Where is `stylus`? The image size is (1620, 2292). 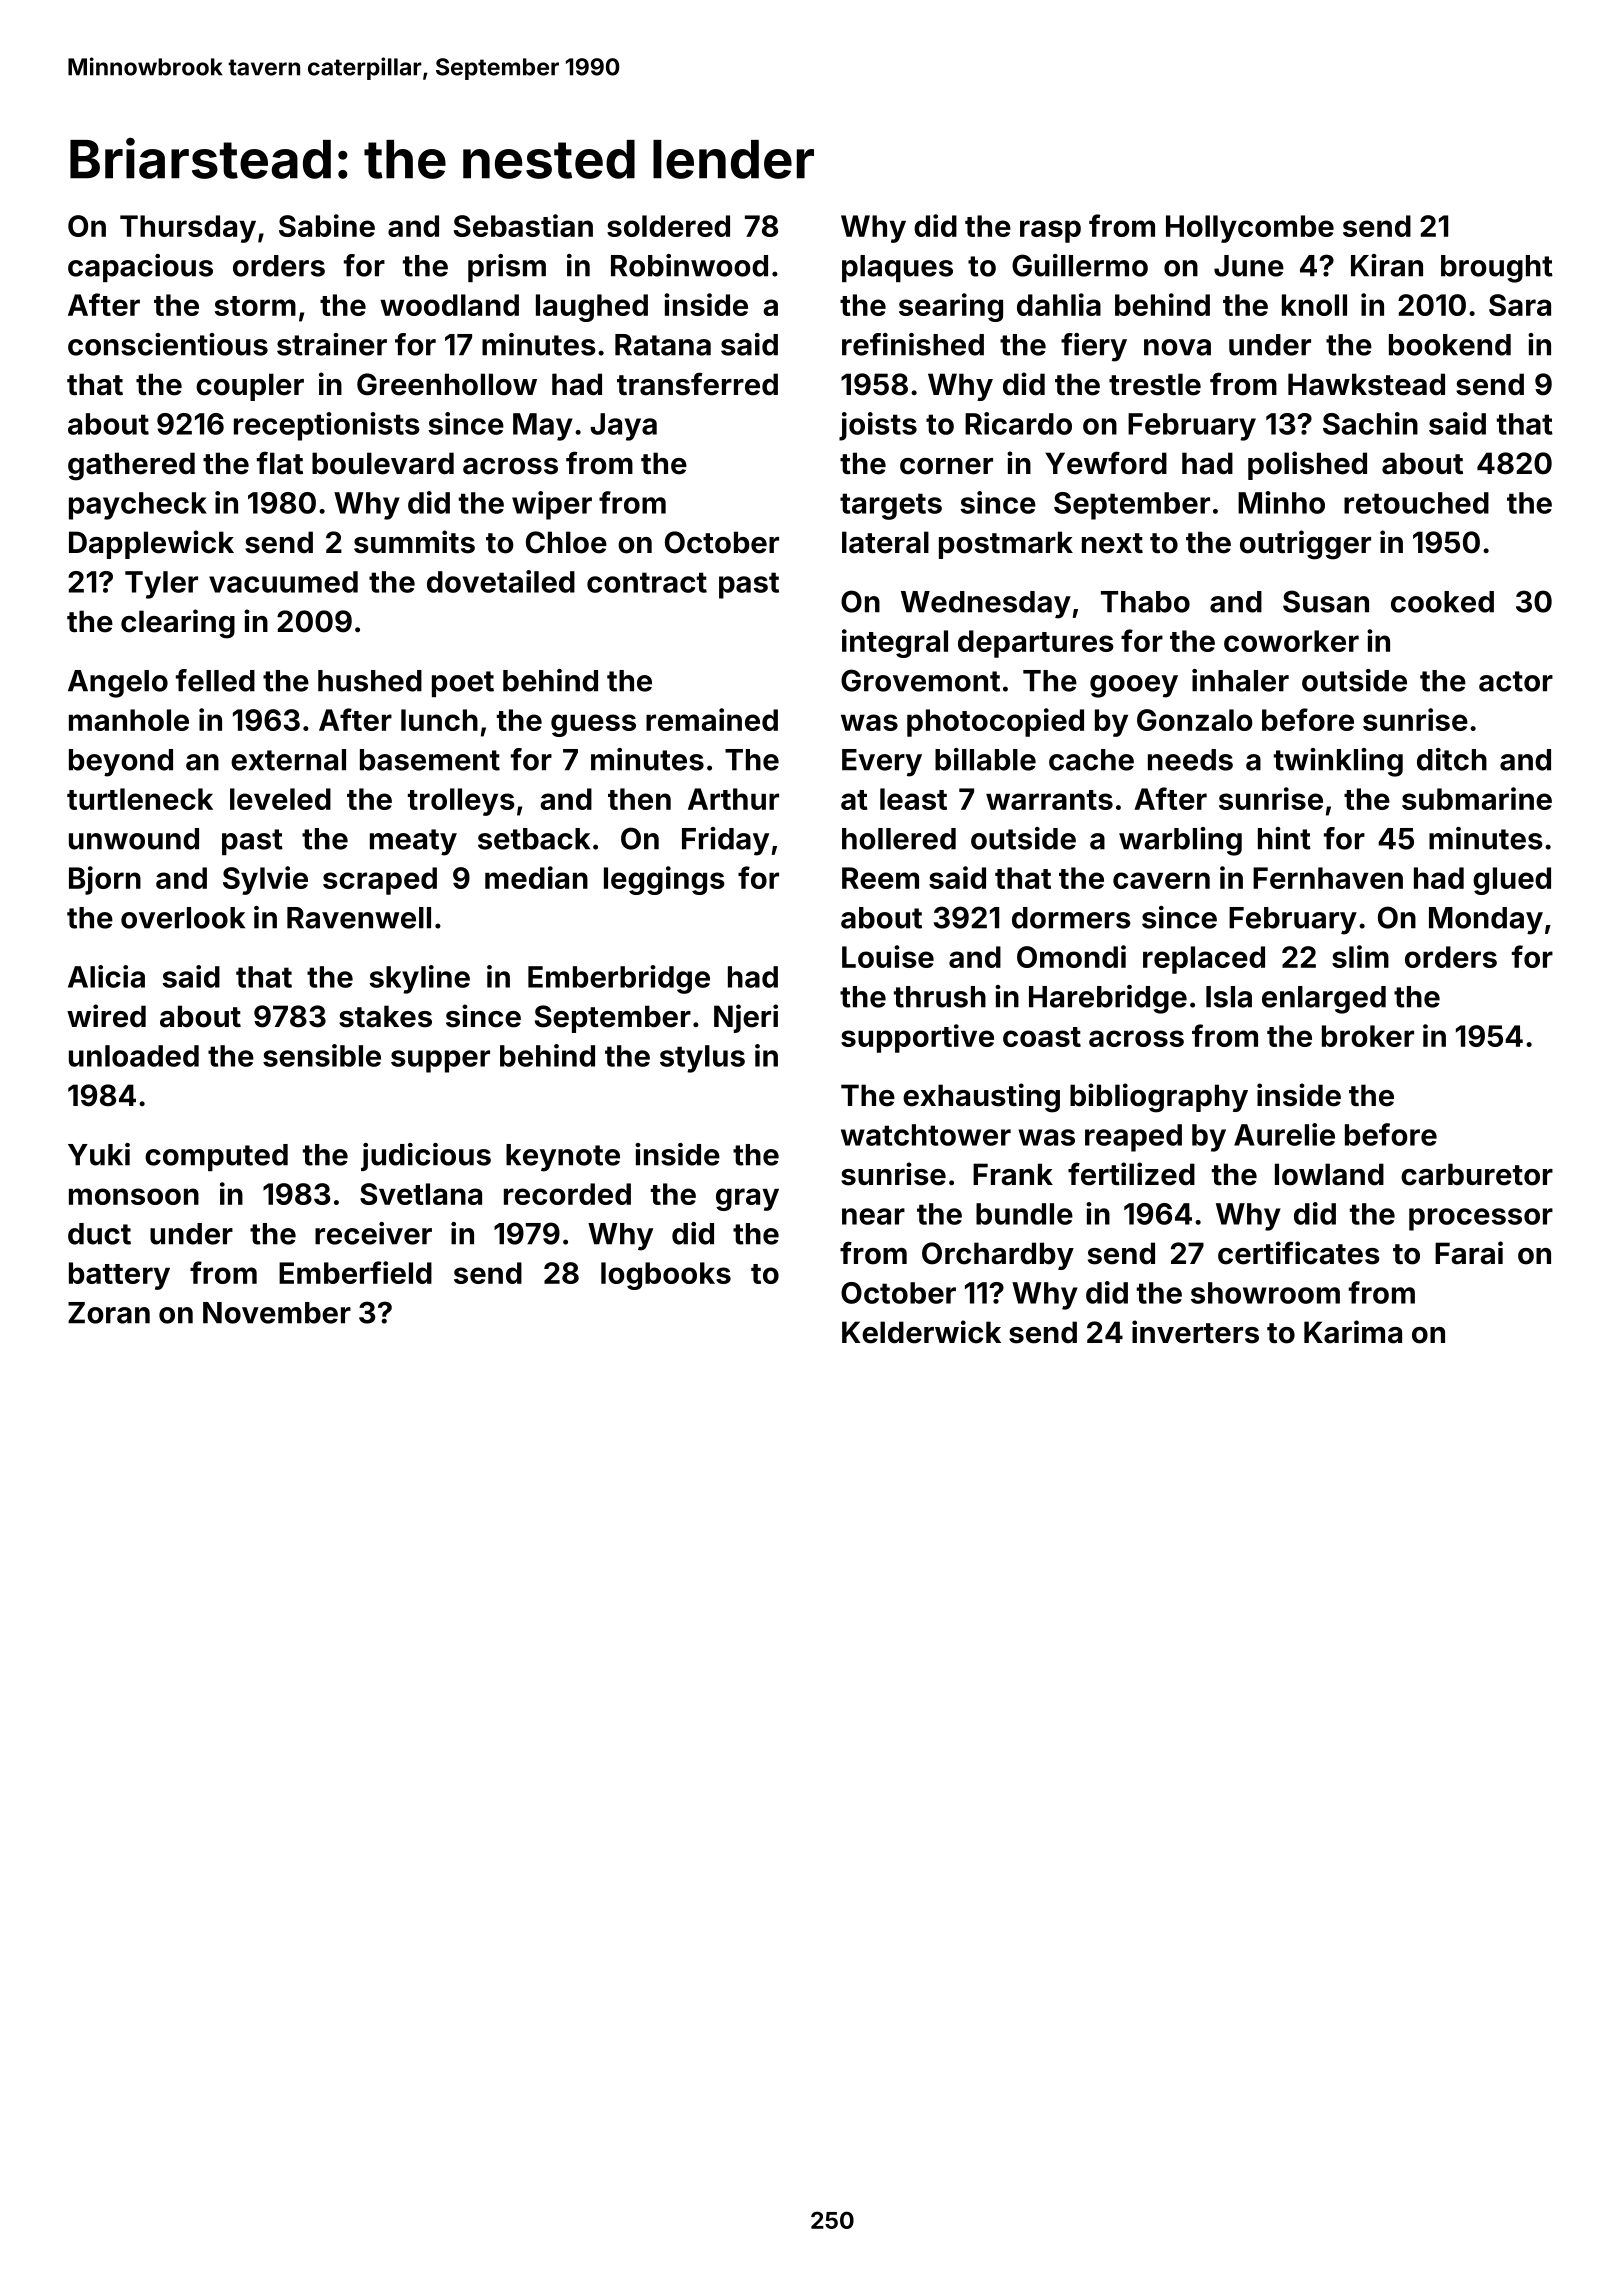 stylus is located at coordinates (702, 1059).
